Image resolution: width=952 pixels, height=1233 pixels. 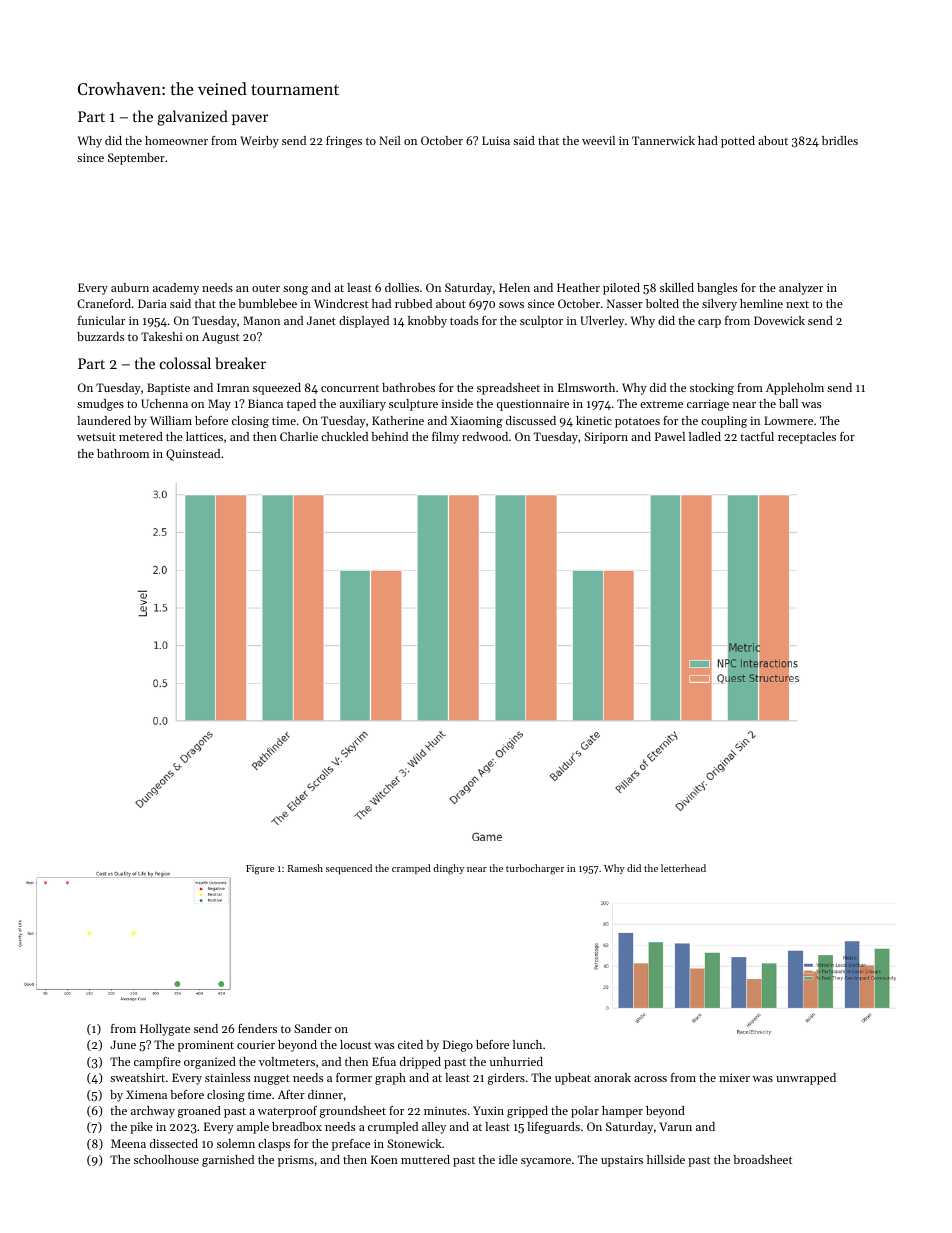 I want to click on receptacles, so click(x=807, y=438).
